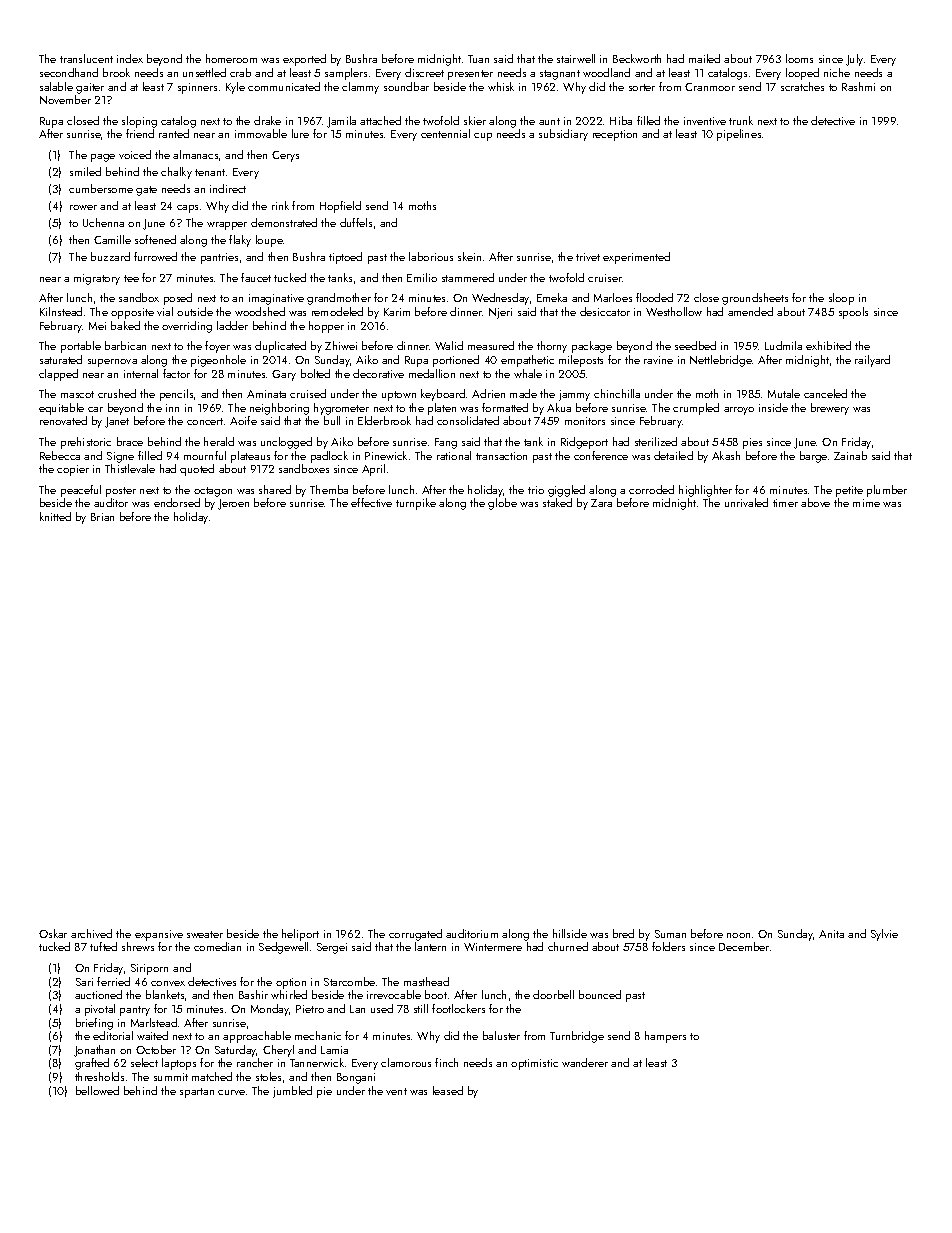  I want to click on heliport, so click(300, 935).
